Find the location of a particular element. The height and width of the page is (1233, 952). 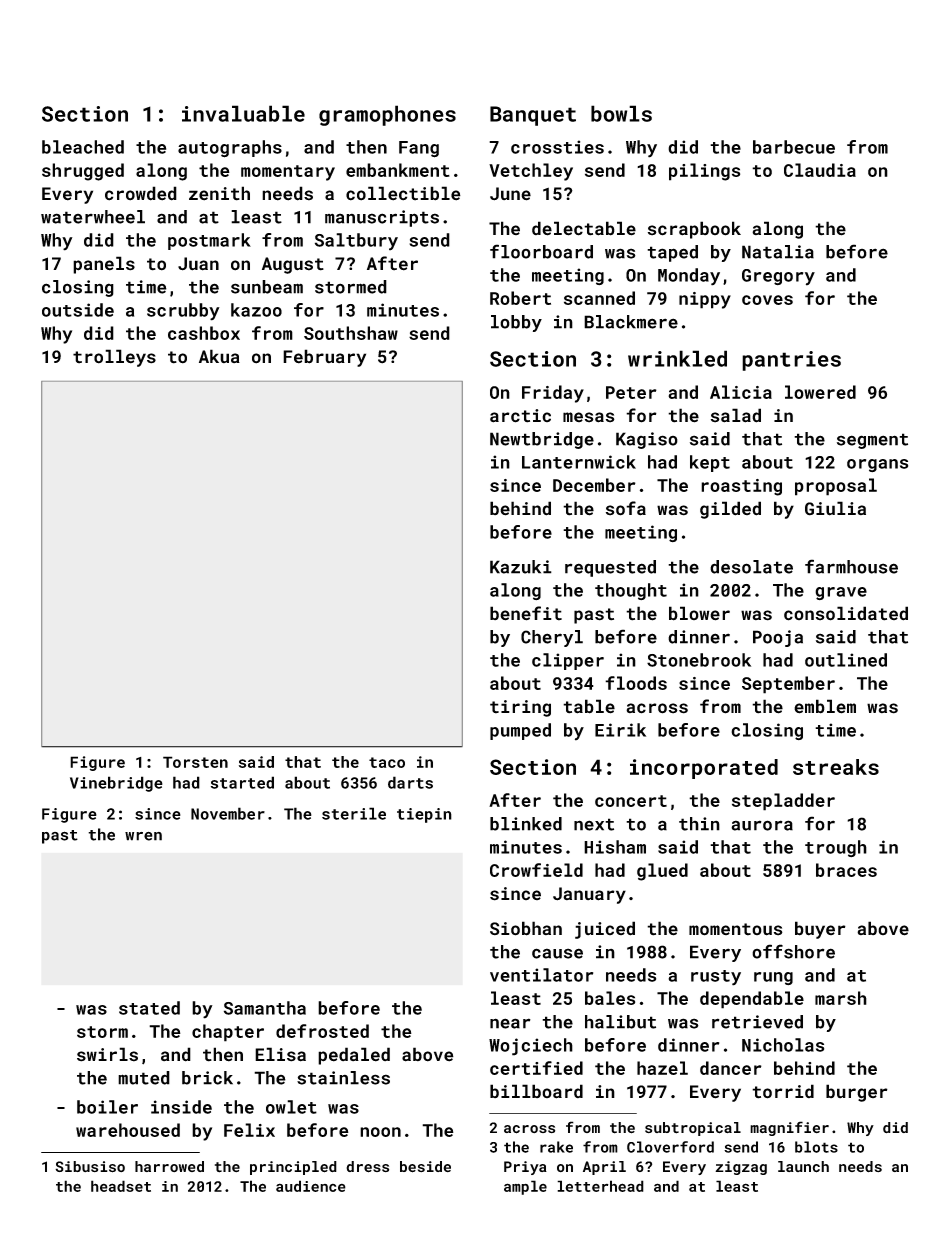

Akua is located at coordinates (219, 356).
